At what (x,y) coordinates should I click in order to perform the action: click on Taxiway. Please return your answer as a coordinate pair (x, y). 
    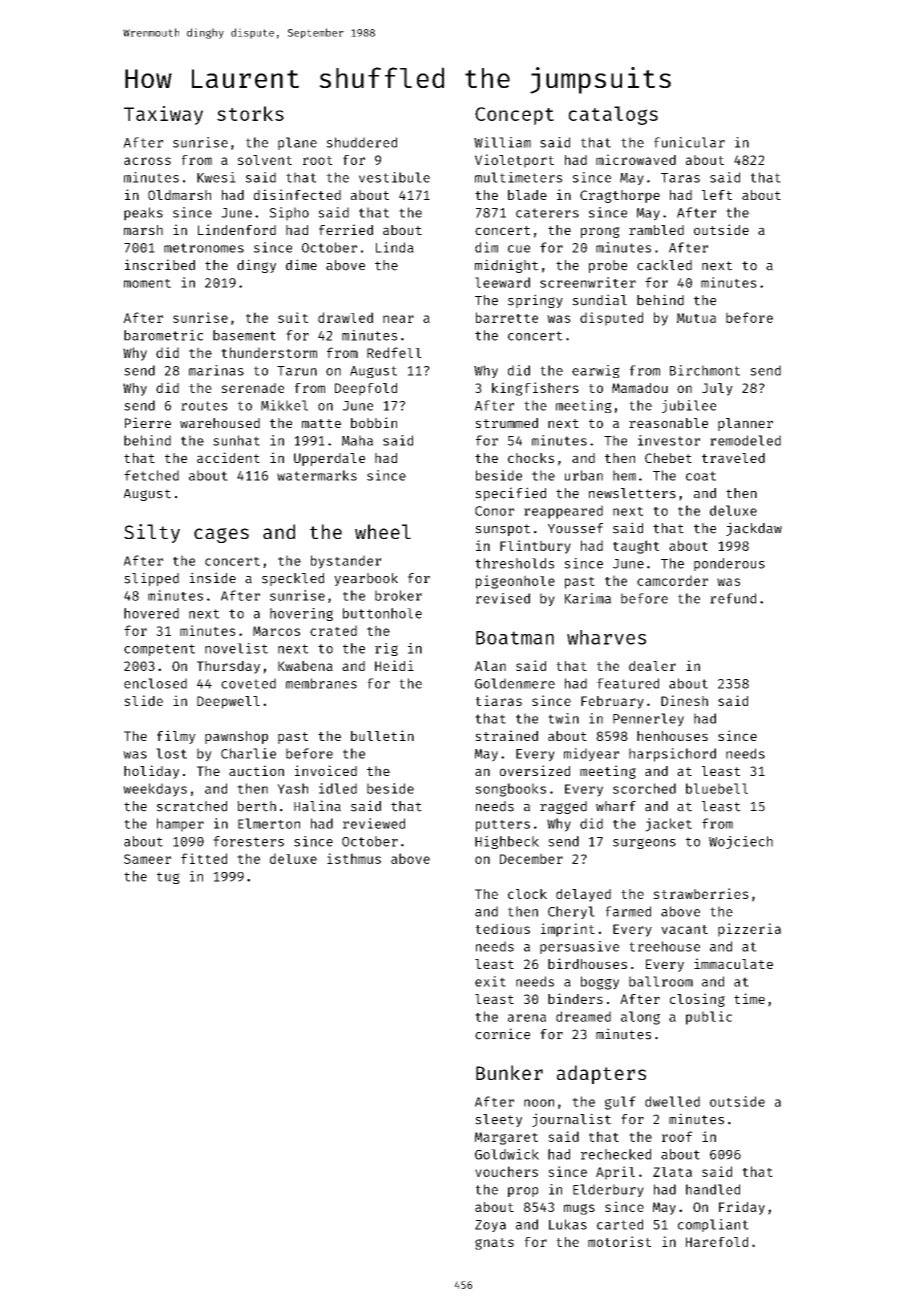
    Looking at the image, I should click on (163, 115).
